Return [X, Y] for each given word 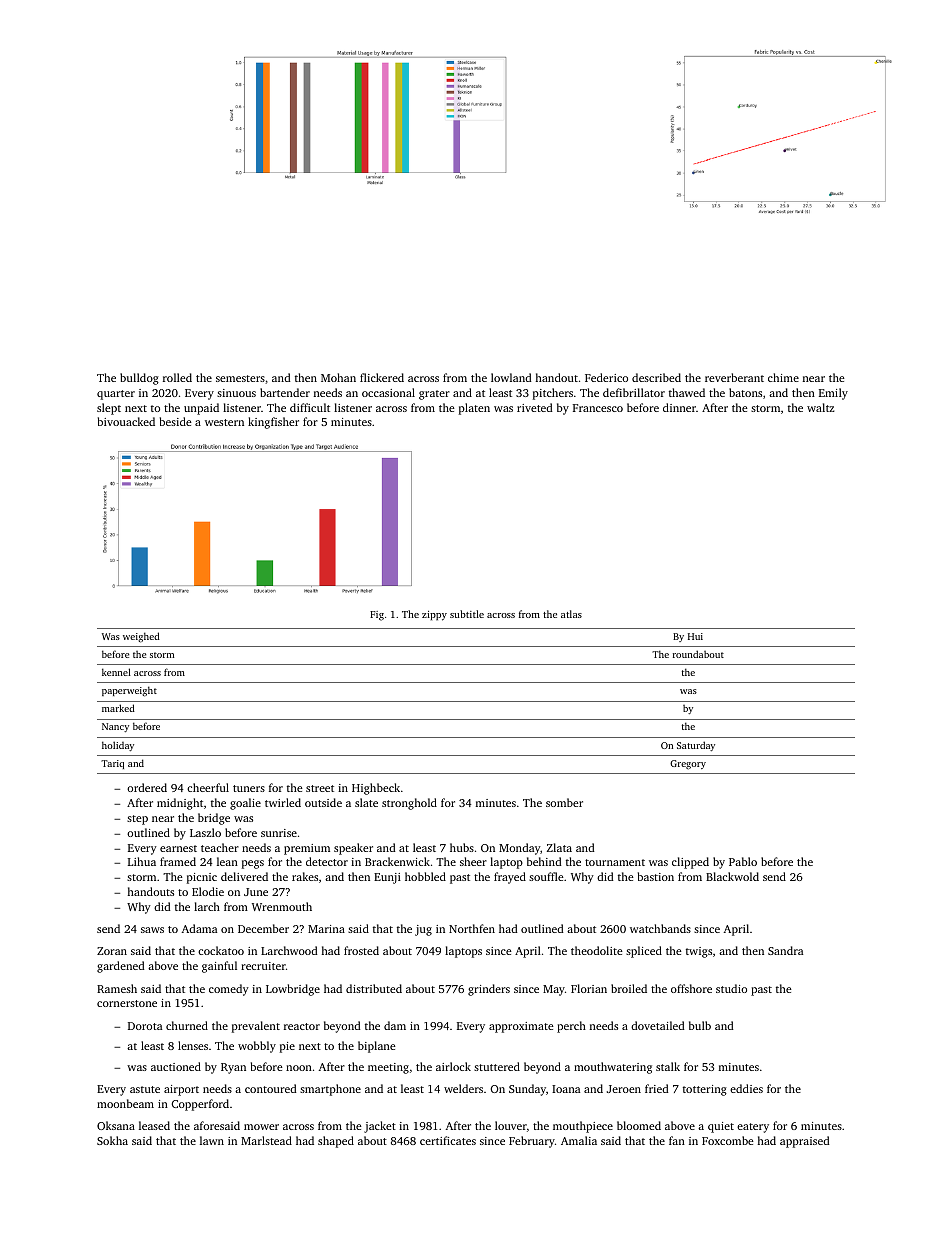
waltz [821, 407]
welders [463, 1088]
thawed [687, 392]
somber [564, 802]
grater [434, 395]
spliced [644, 952]
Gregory [688, 765]
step [137, 820]
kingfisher [273, 423]
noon [299, 1068]
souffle [546, 876]
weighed [141, 637]
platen [474, 409]
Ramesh [117, 988]
